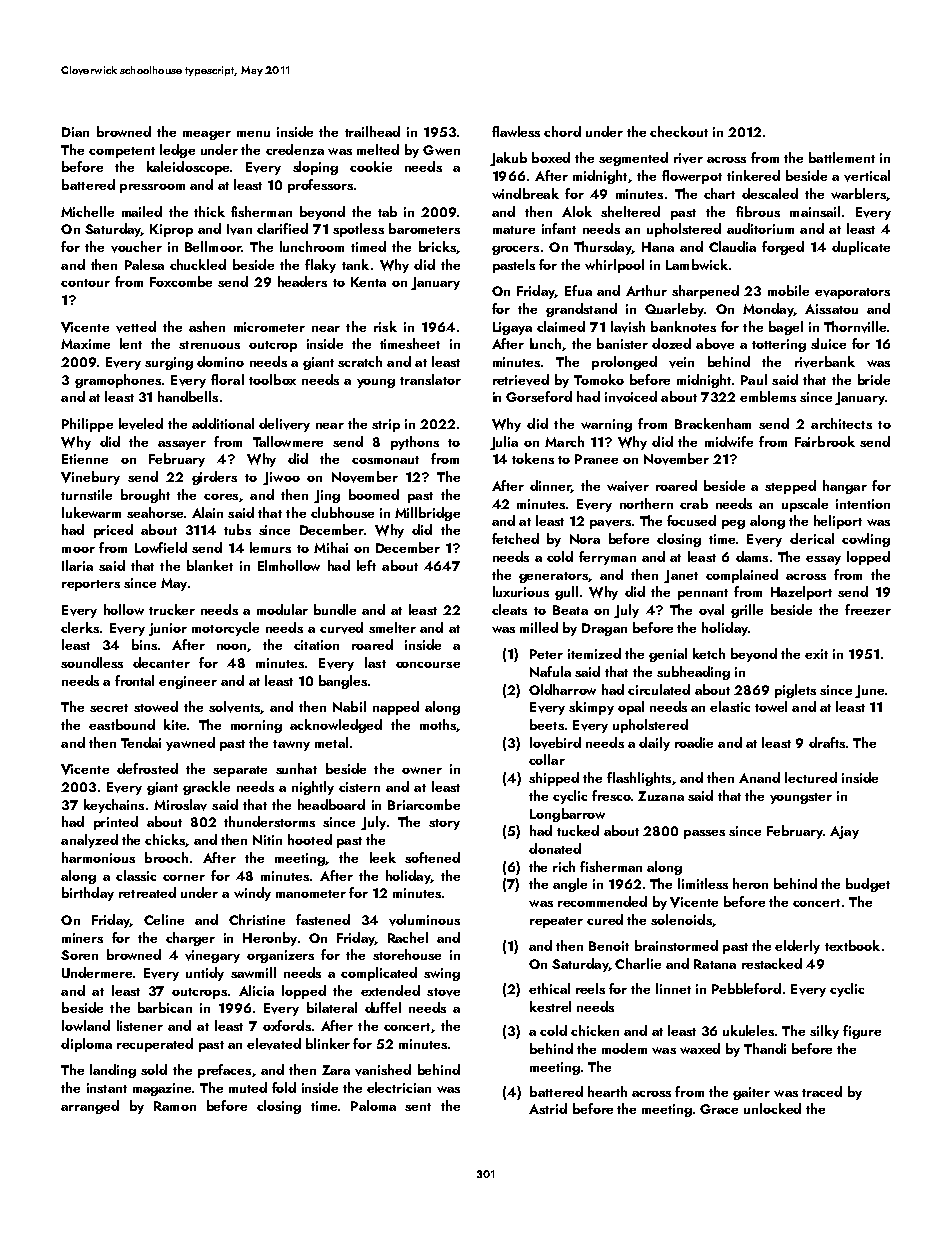 This image has height=1233, width=952. What do you see at coordinates (868, 885) in the image?
I see `budget` at bounding box center [868, 885].
